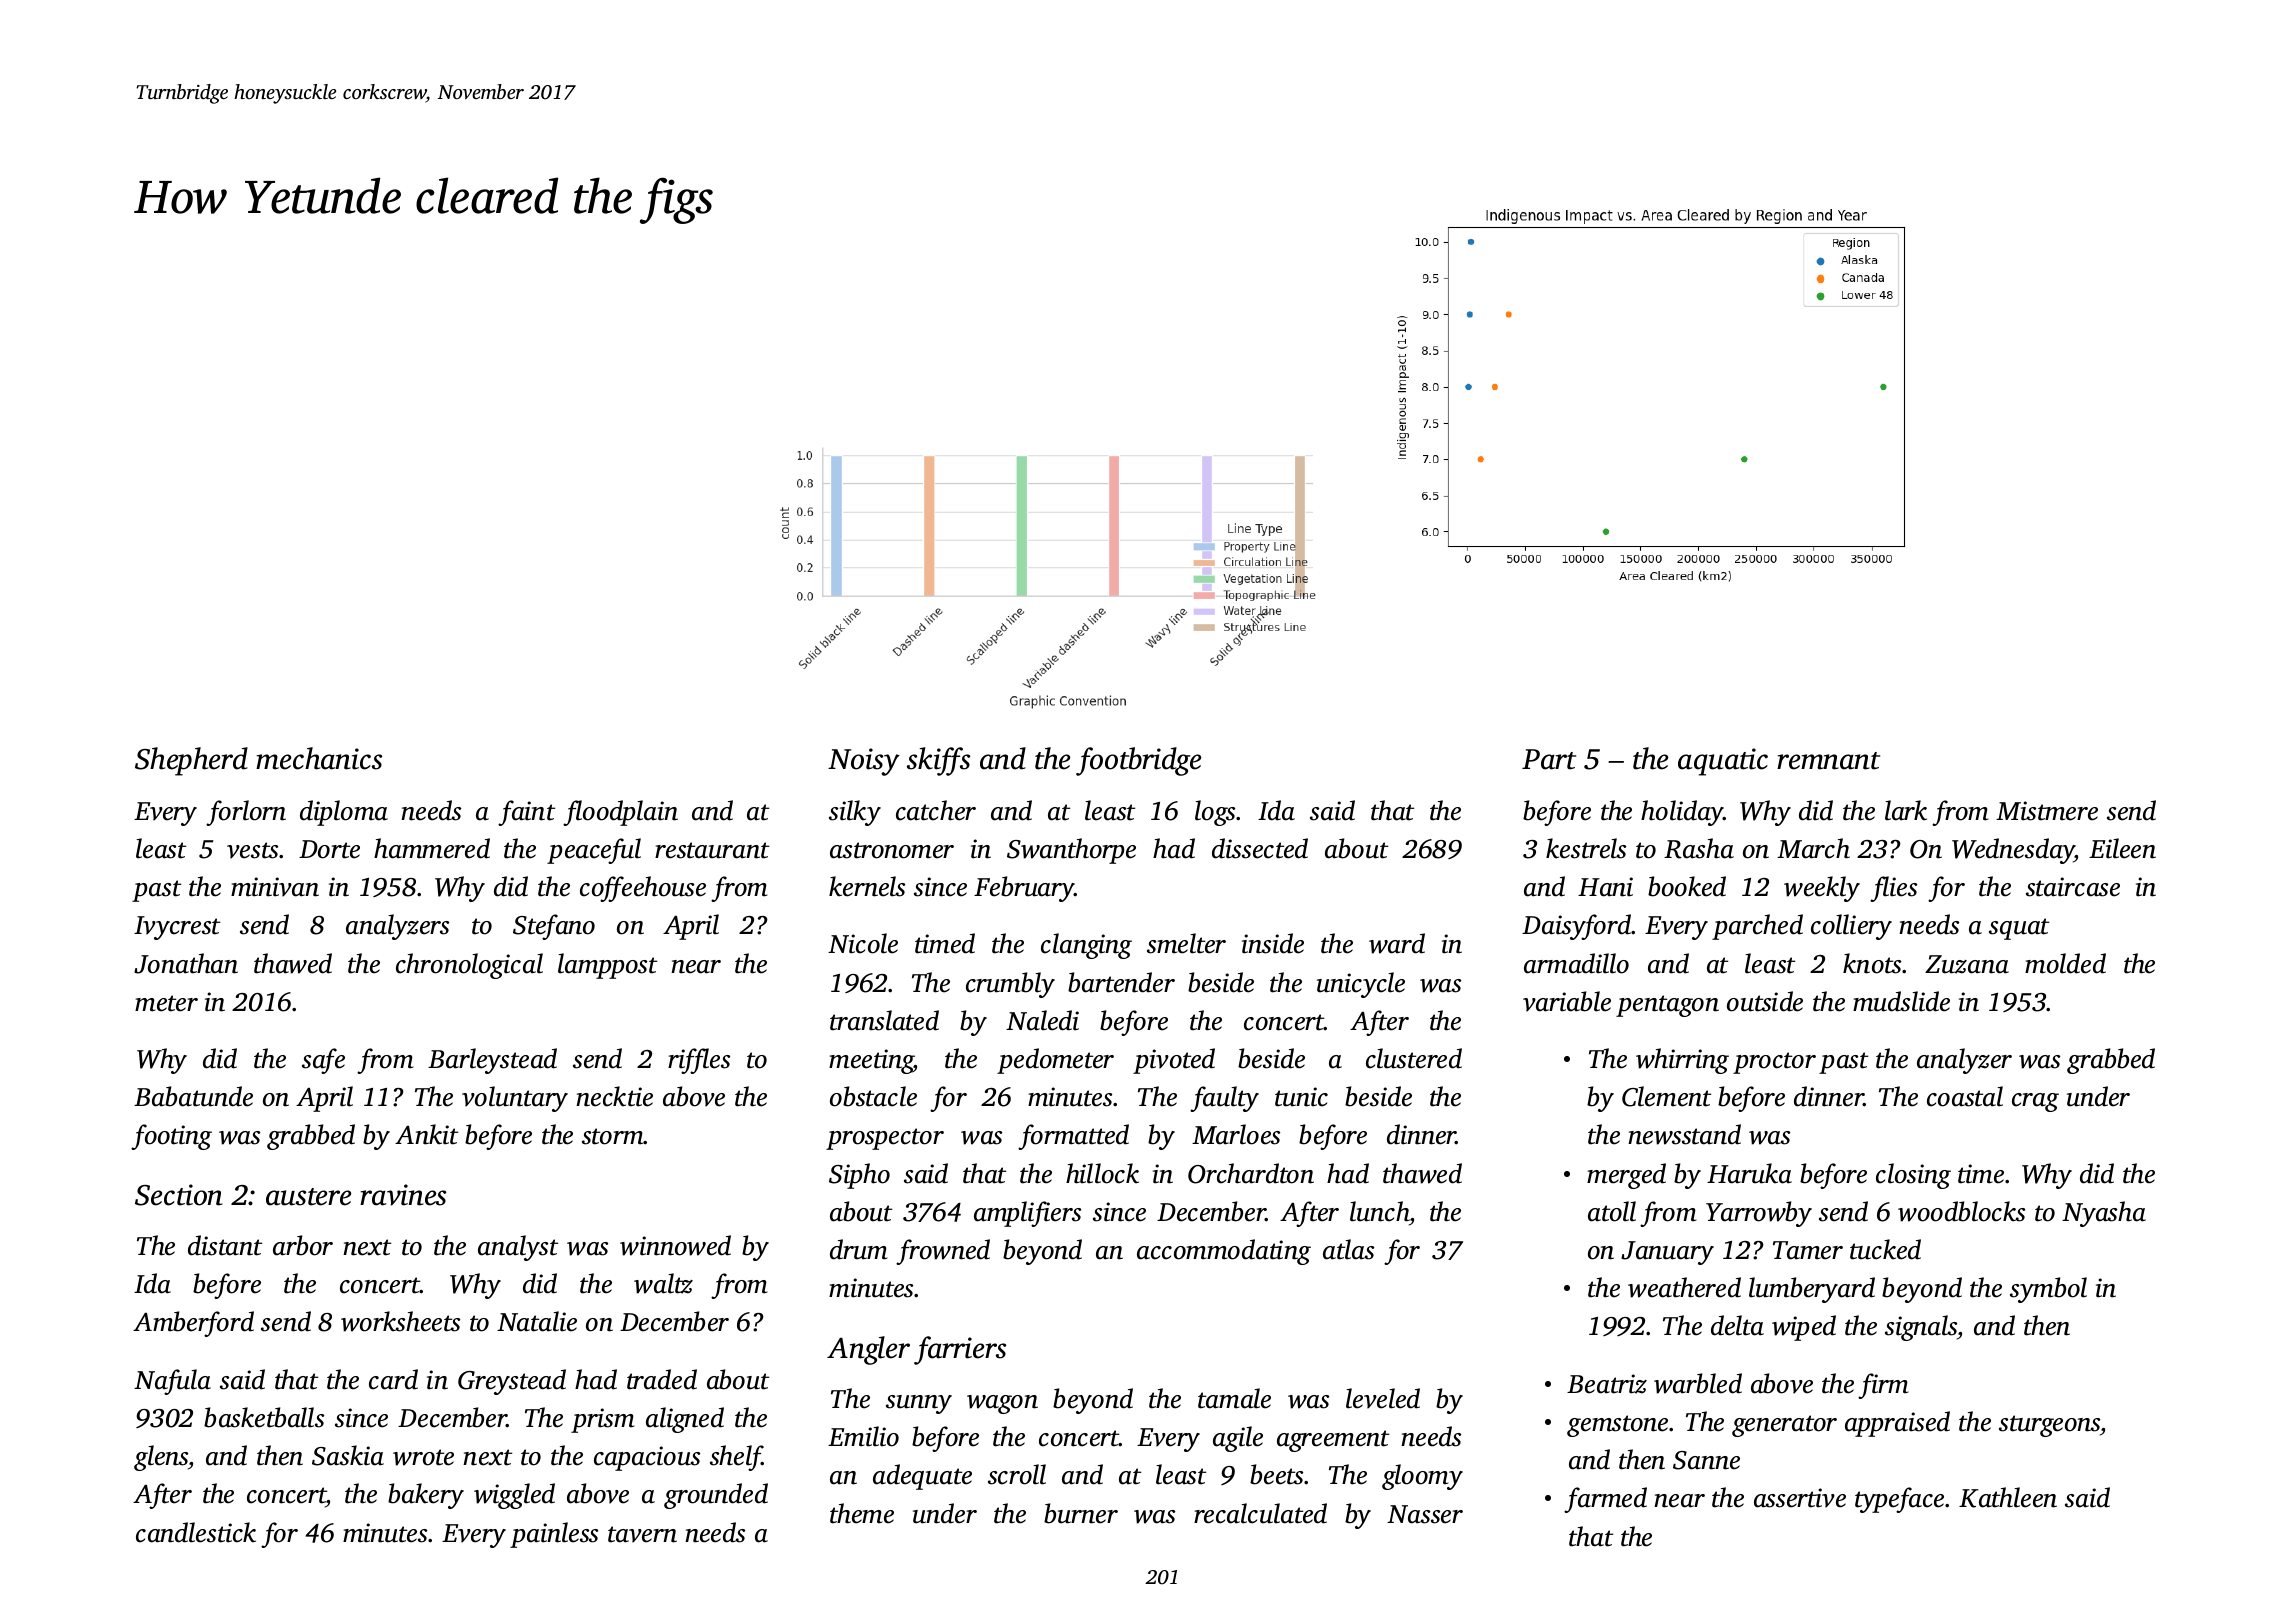  What do you see at coordinates (867, 886) in the screenshot?
I see `kernels` at bounding box center [867, 886].
